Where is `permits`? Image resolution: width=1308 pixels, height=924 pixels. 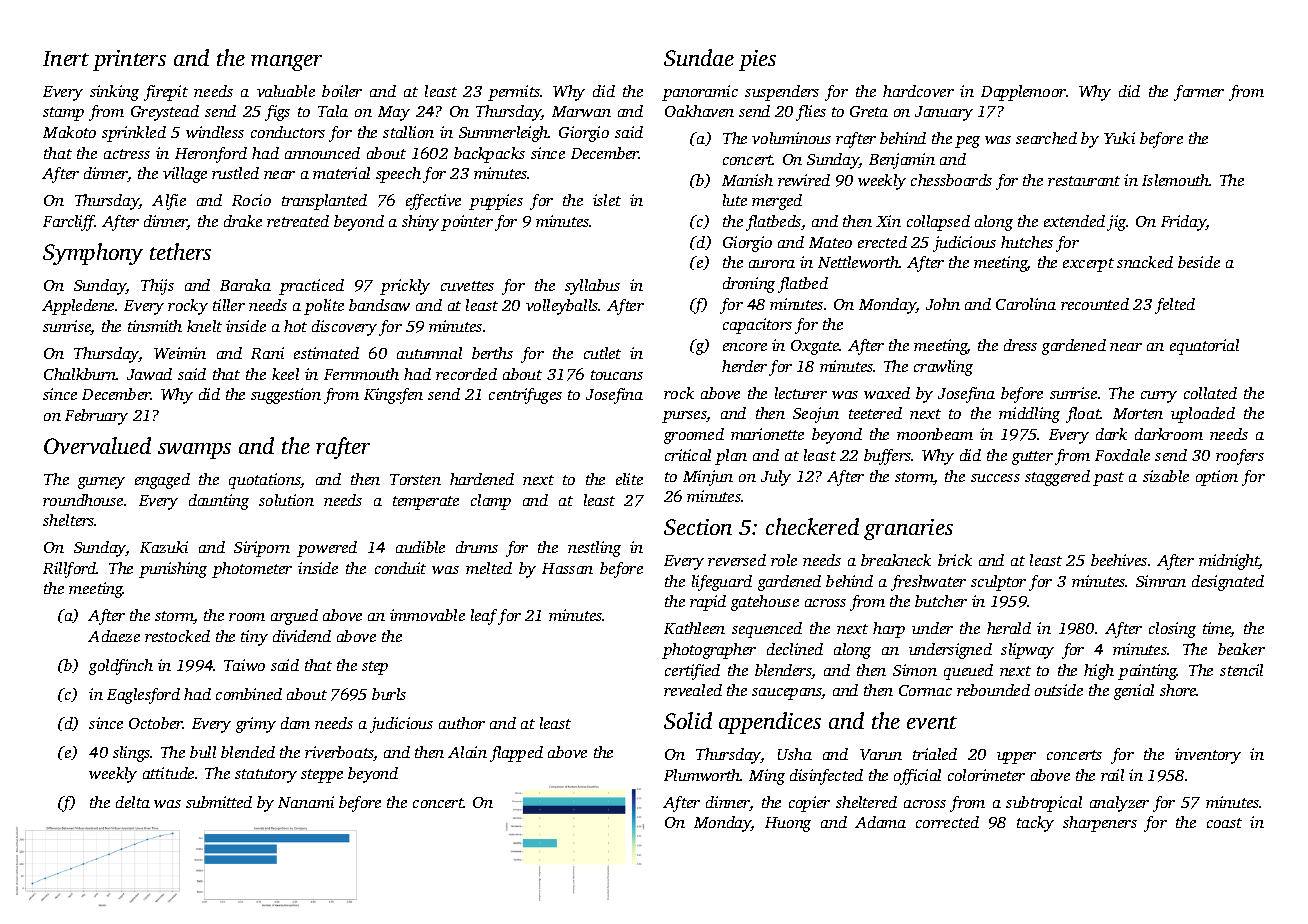
permits is located at coordinates (514, 93).
